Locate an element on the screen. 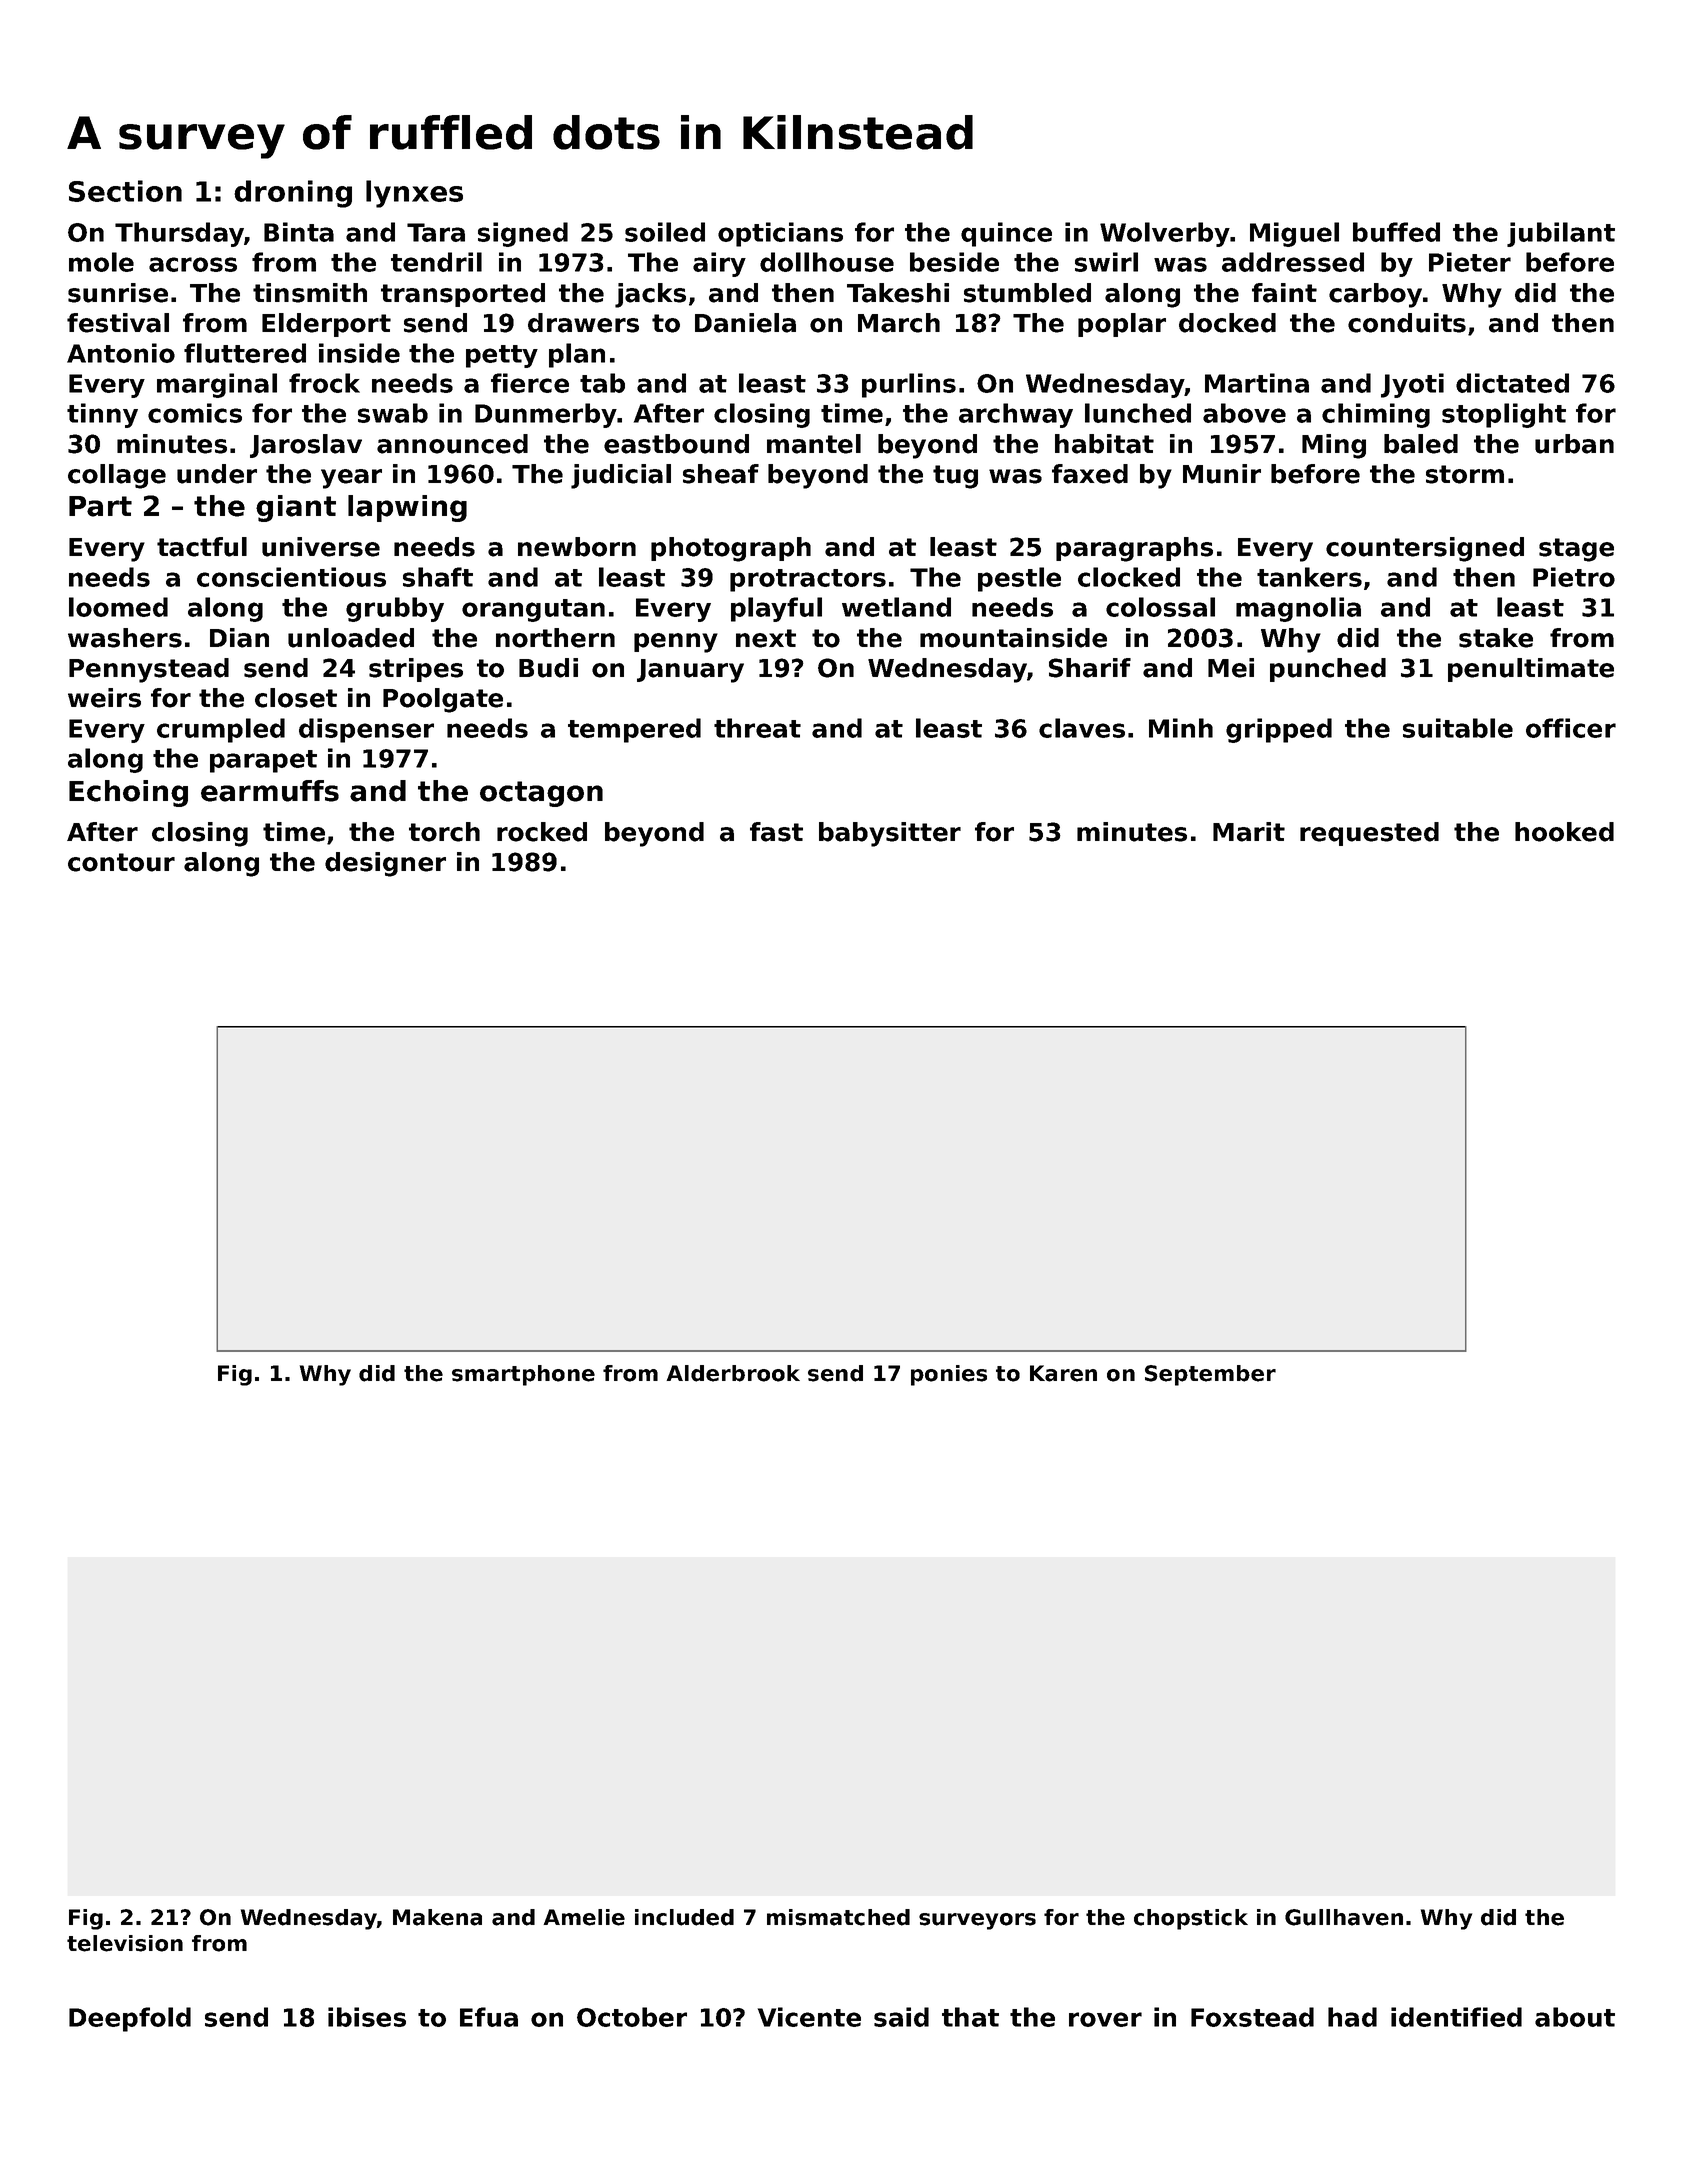  stage is located at coordinates (1576, 550).
